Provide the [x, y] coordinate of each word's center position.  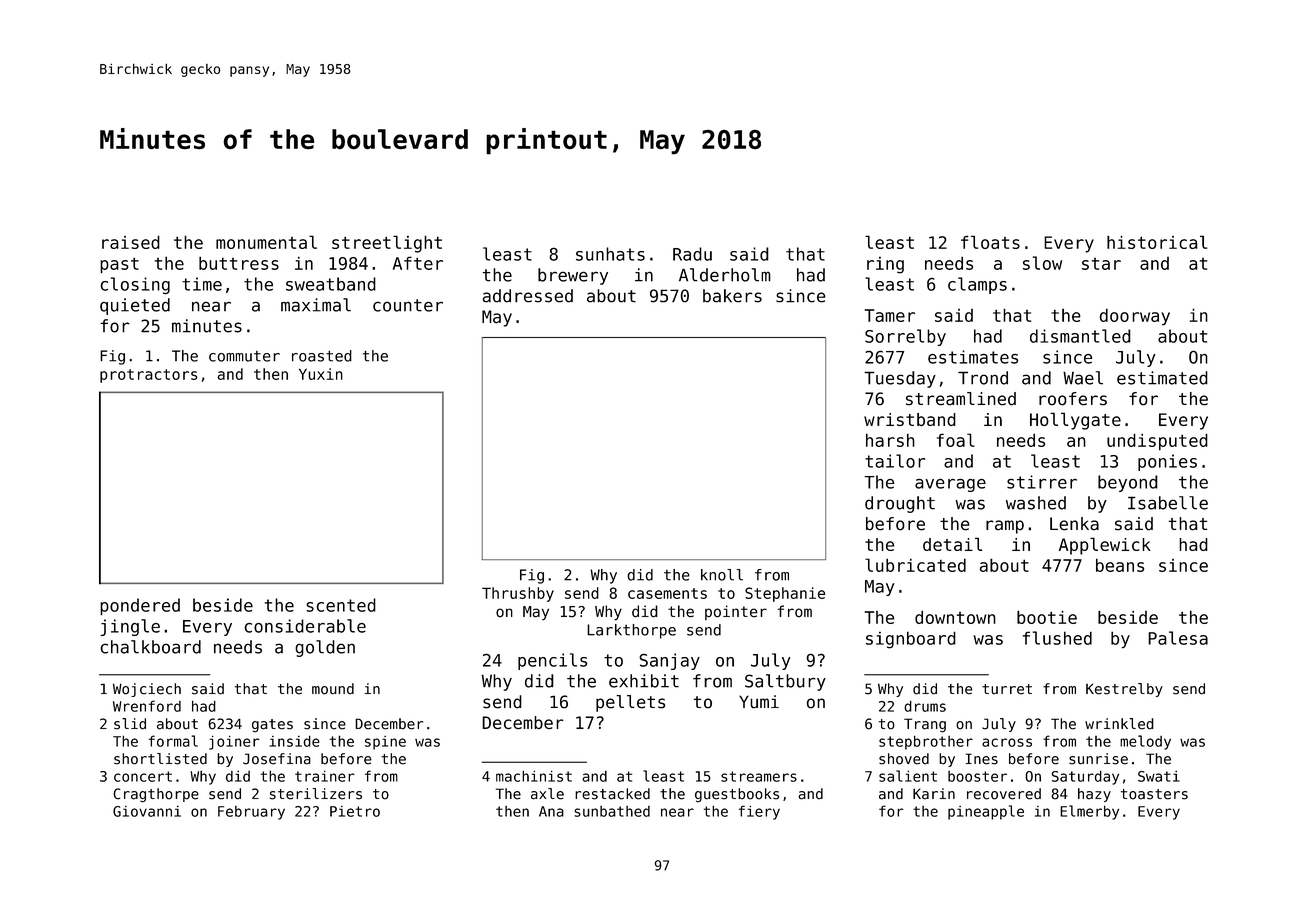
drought [900, 504]
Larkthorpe [631, 631]
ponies [1167, 462]
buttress [239, 263]
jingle [130, 627]
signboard [911, 640]
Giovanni [147, 811]
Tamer [890, 315]
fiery [759, 812]
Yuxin [321, 374]
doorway [1135, 317]
